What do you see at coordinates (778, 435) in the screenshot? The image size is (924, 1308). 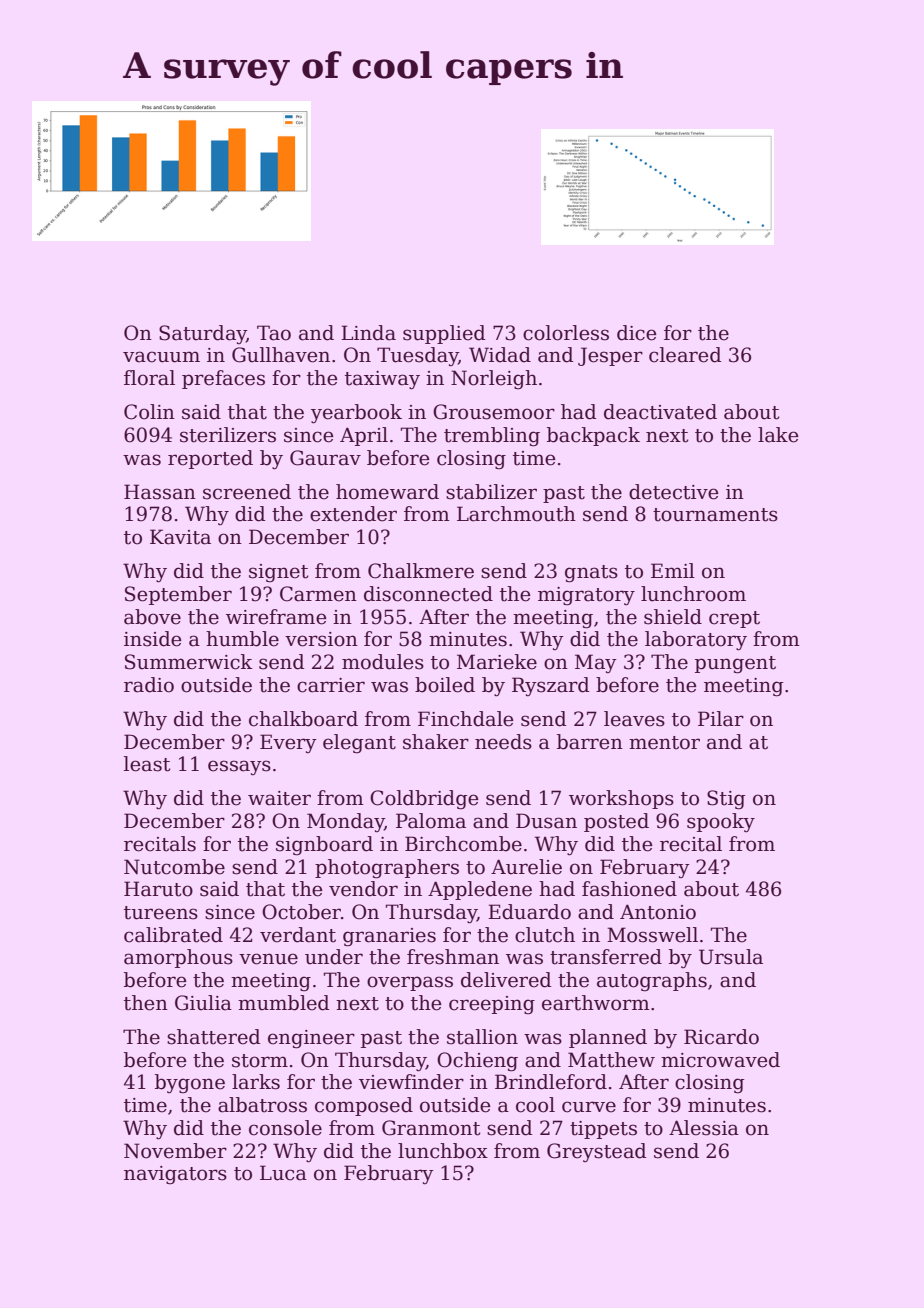 I see `lake` at bounding box center [778, 435].
